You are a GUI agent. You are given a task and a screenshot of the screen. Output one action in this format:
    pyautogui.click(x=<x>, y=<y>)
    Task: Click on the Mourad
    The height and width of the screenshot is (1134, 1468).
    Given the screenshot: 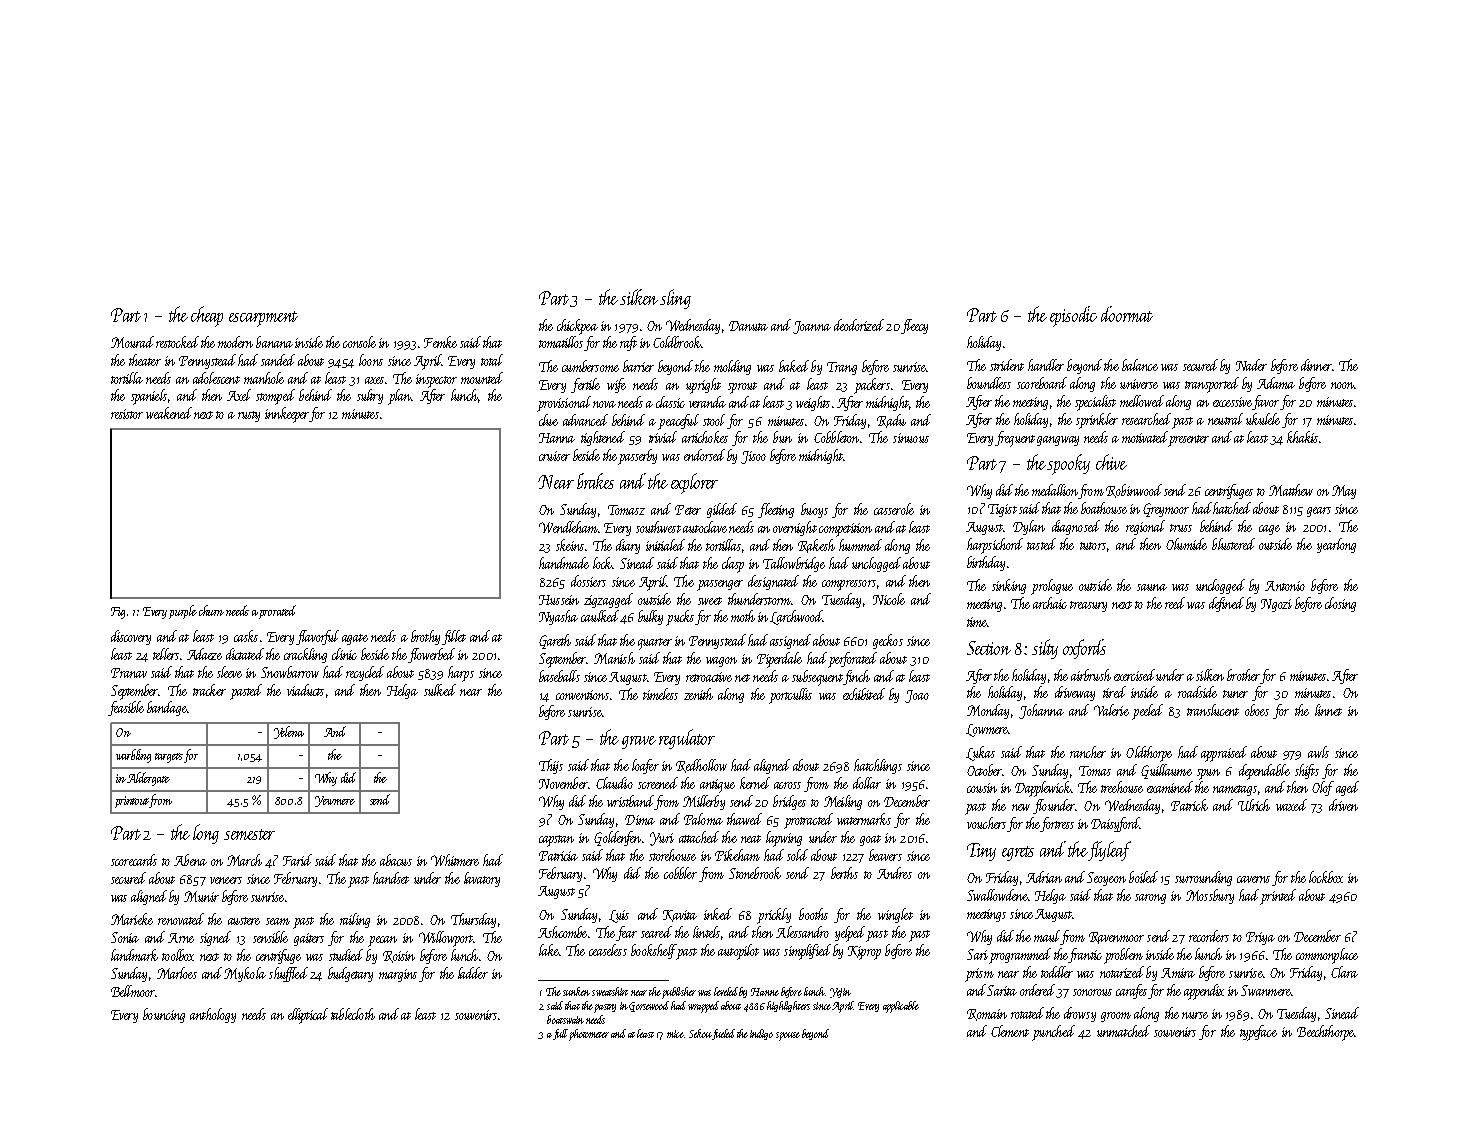 What is the action you would take?
    pyautogui.click(x=132, y=342)
